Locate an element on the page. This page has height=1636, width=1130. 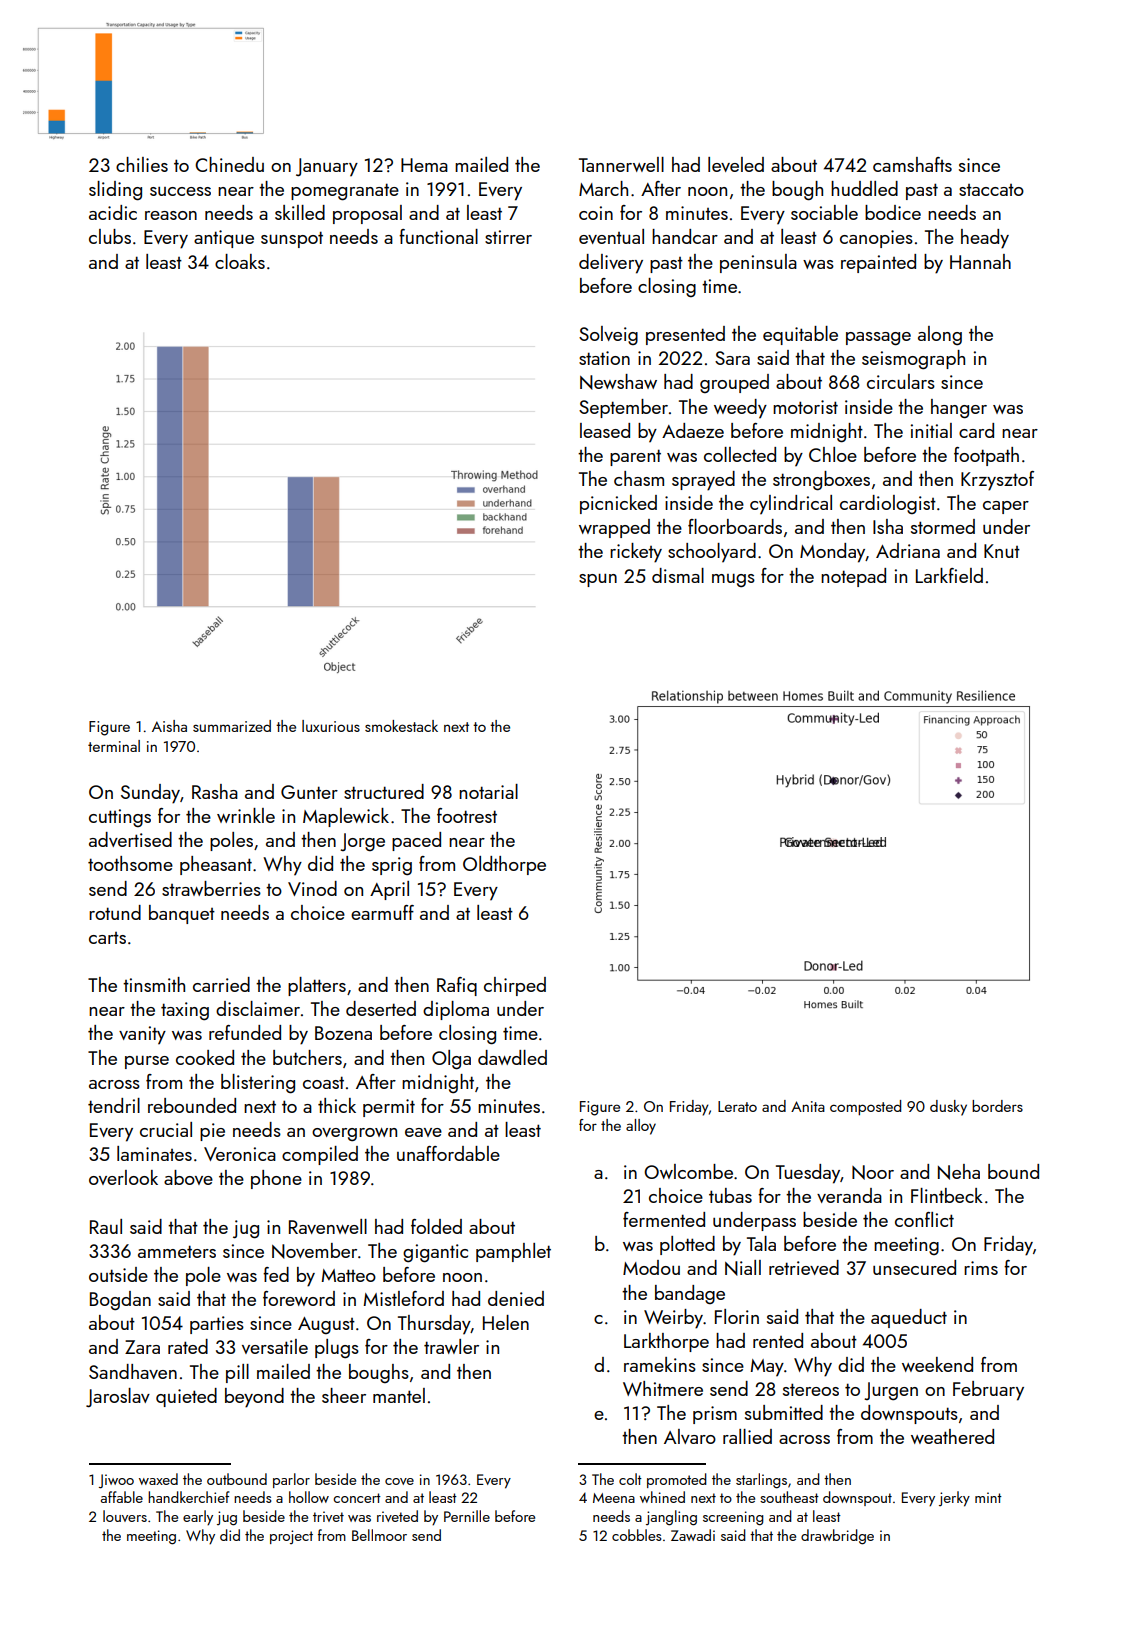
parties is located at coordinates (217, 1325).
